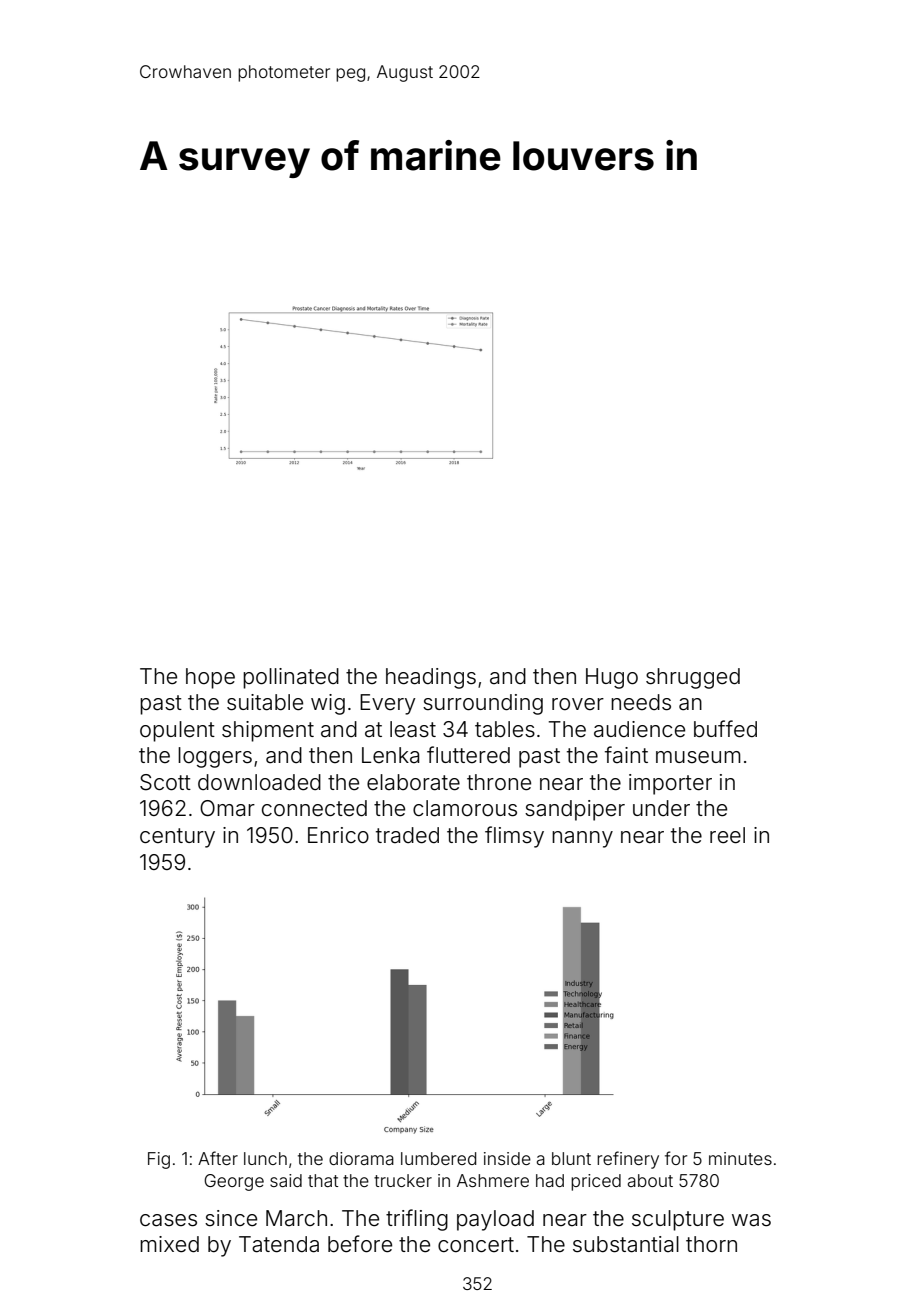 This screenshot has height=1314, width=924. Describe the element at coordinates (650, 1180) in the screenshot. I see `about` at that location.
